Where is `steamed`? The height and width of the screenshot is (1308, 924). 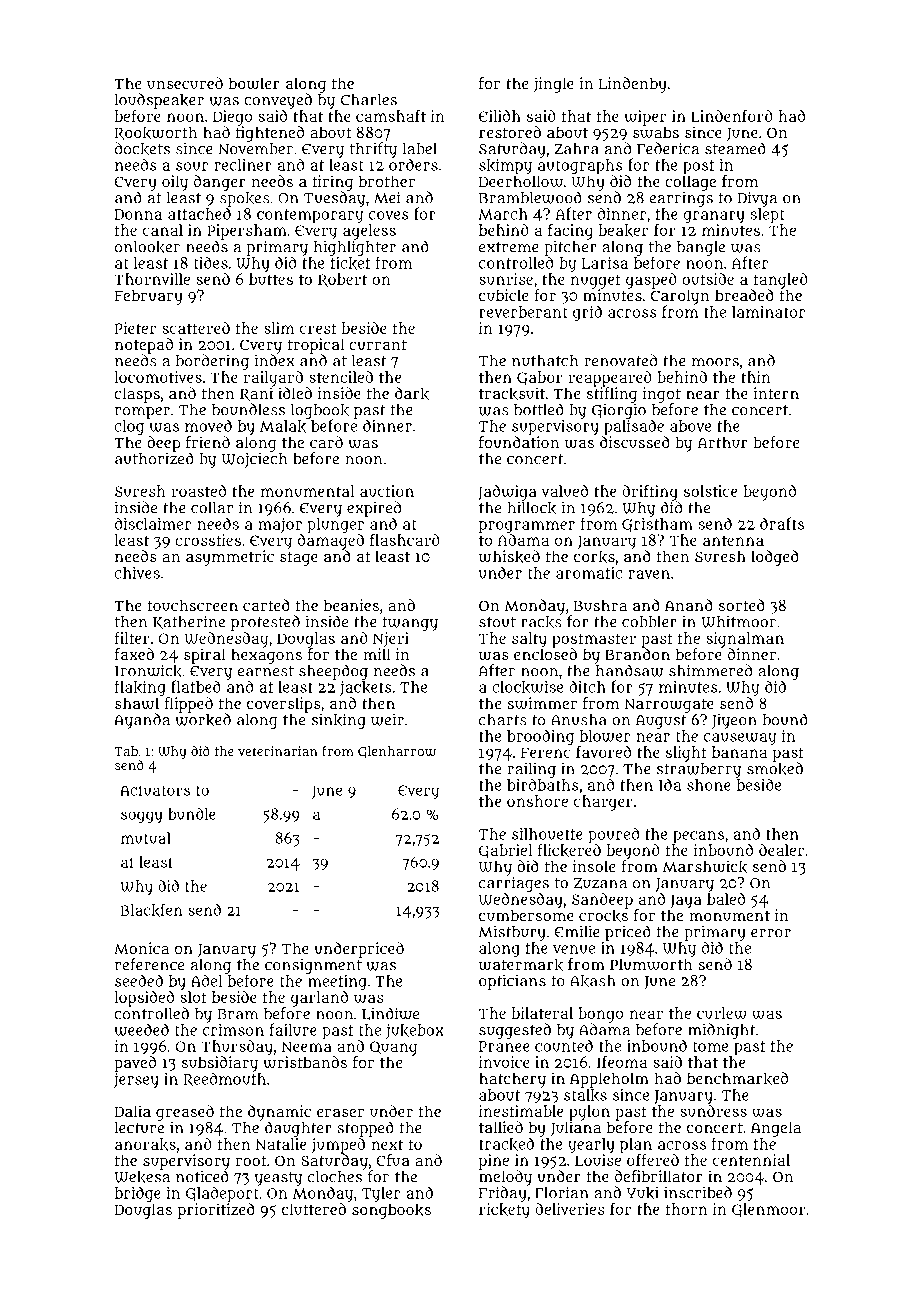
steamed is located at coordinates (735, 148).
